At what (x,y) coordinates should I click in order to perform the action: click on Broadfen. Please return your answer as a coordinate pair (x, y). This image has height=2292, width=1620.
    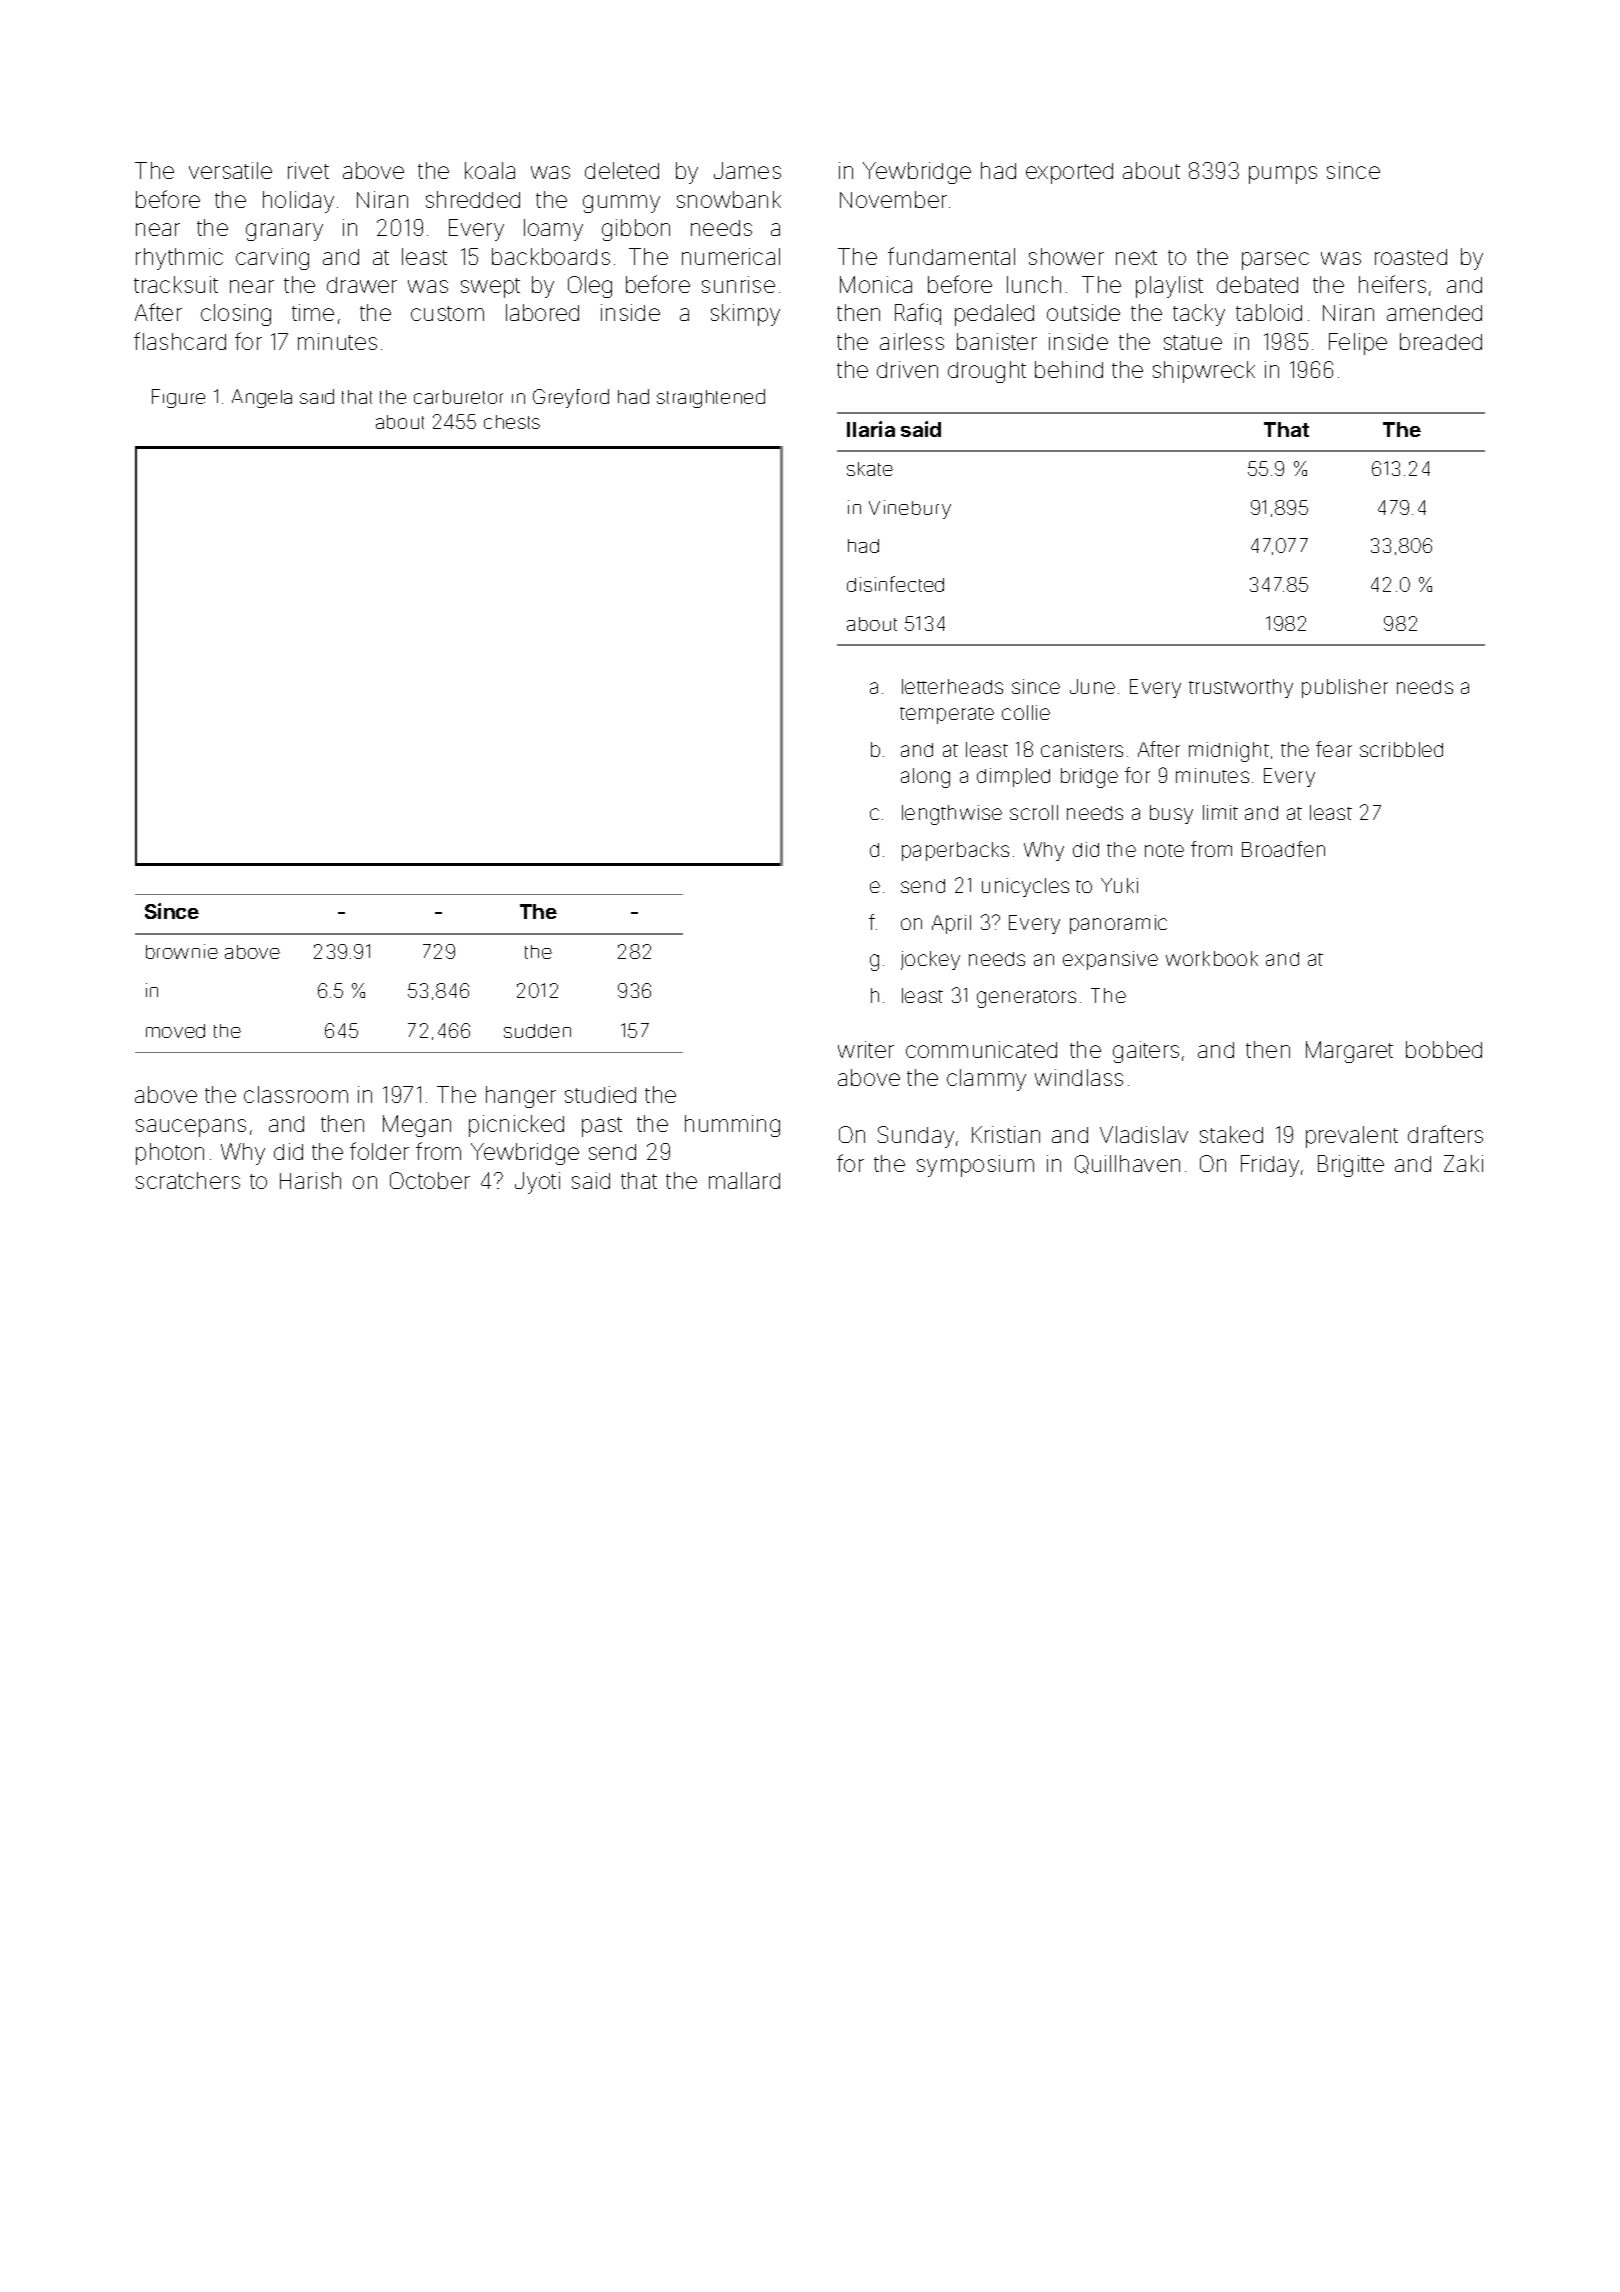
    Looking at the image, I should click on (1283, 849).
